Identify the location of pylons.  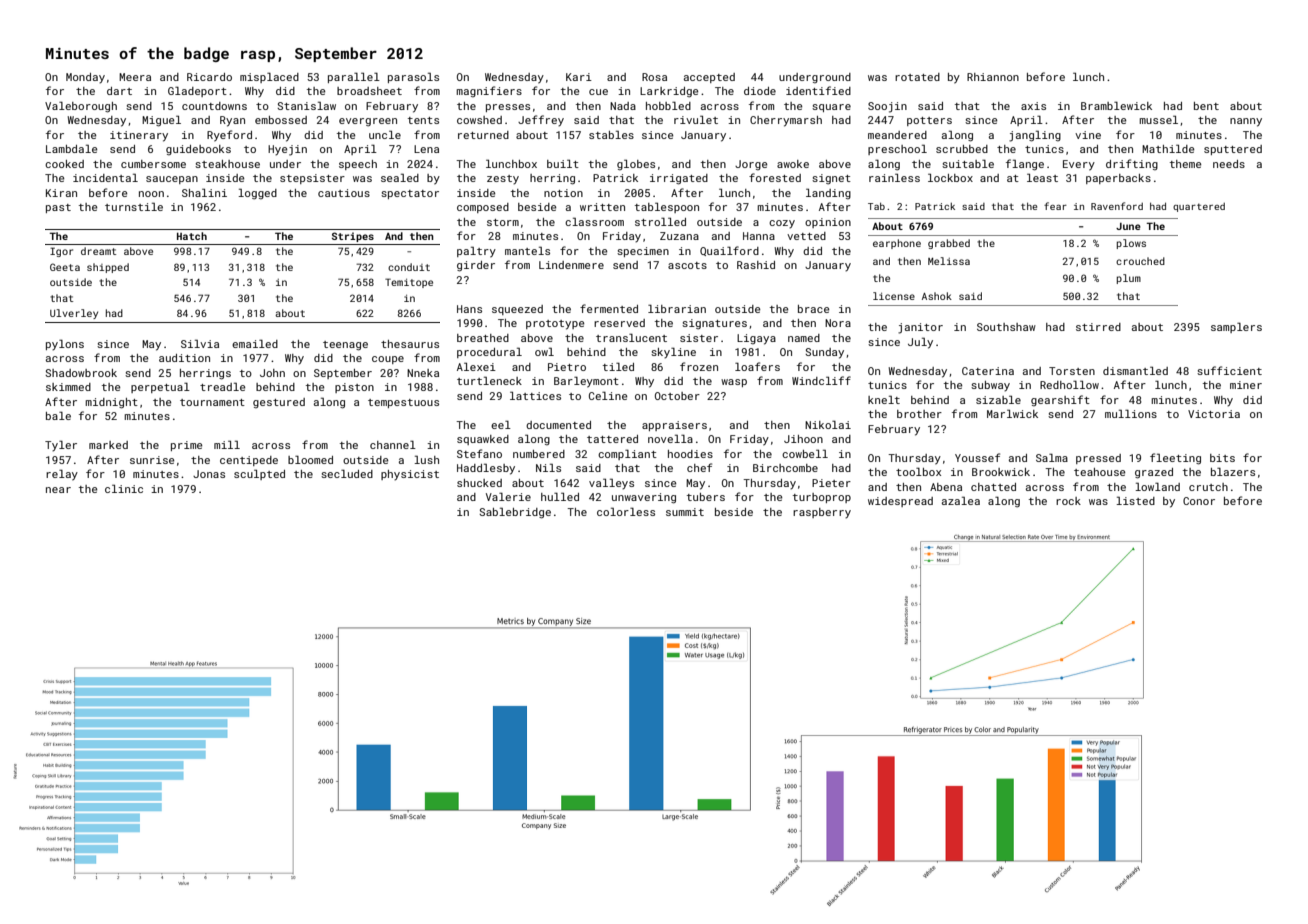
(65, 345).
